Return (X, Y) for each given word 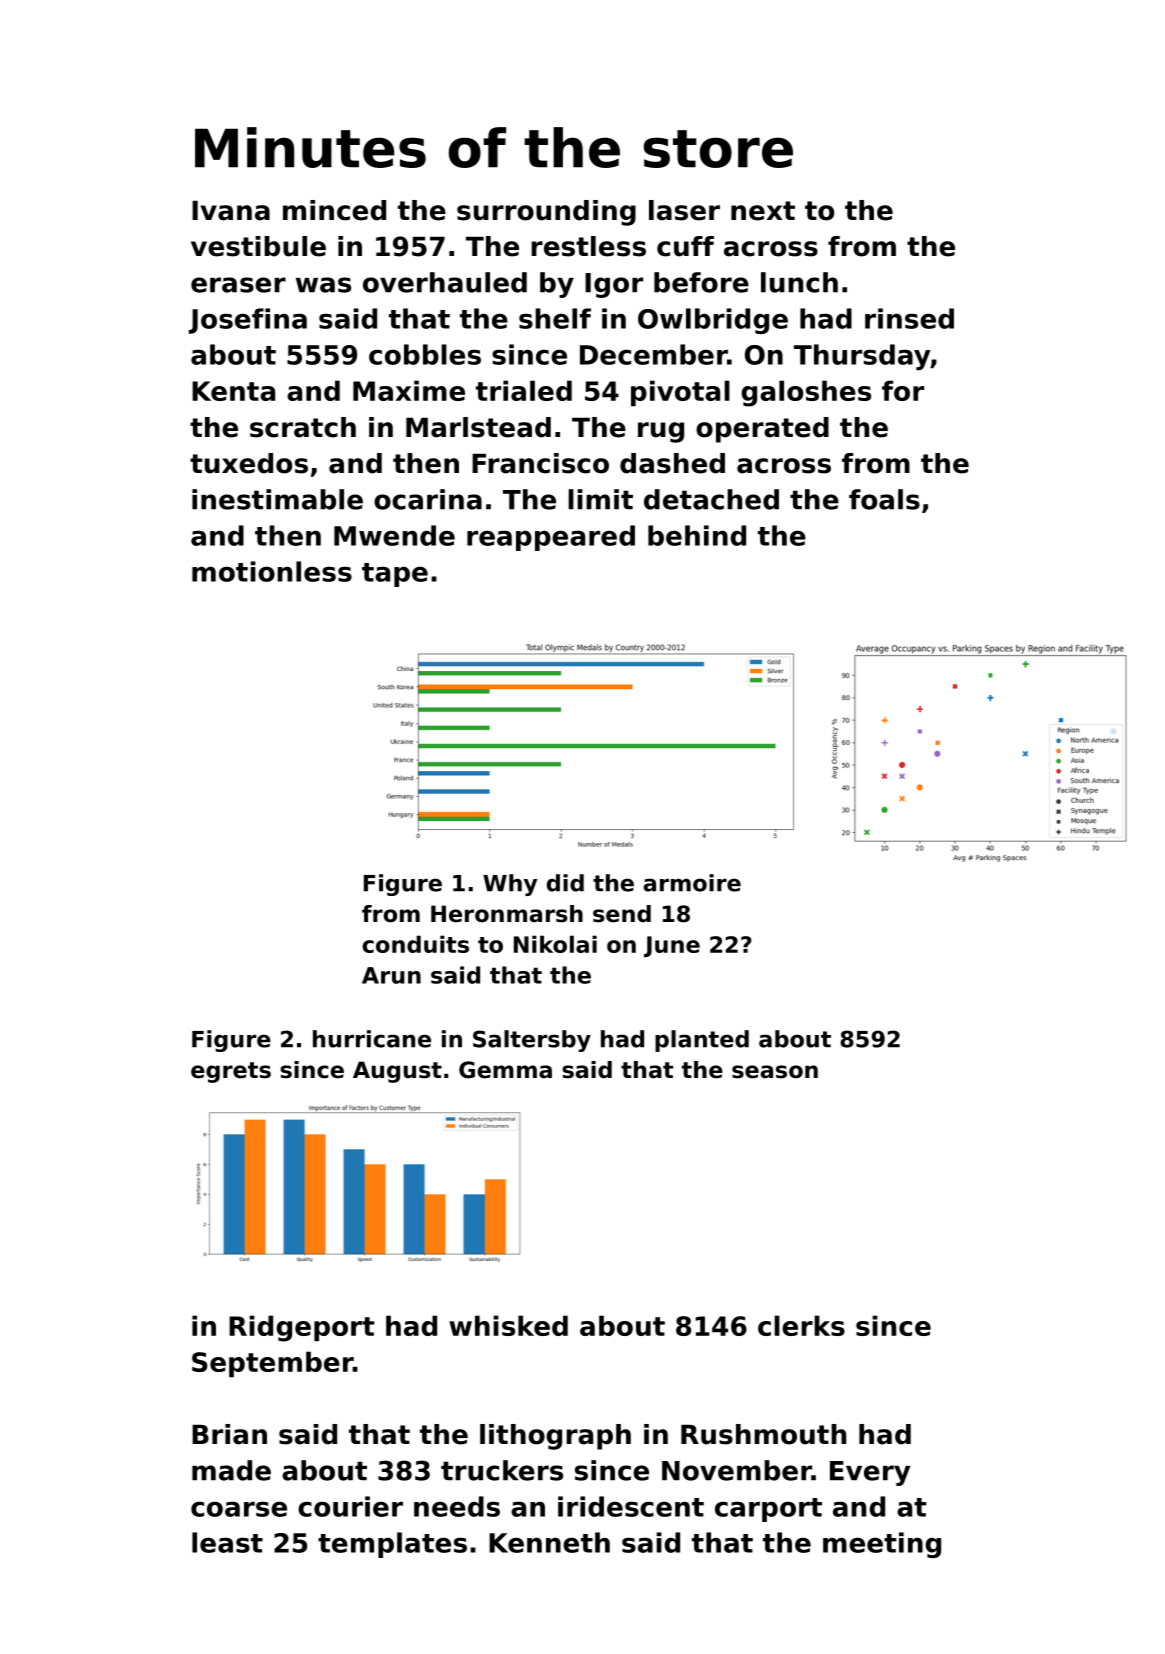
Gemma (505, 1070)
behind (697, 535)
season (775, 1072)
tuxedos (249, 463)
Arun (391, 975)
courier (350, 1506)
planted (702, 1041)
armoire (692, 883)
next (763, 211)
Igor (614, 285)
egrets (231, 1072)
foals (884, 499)
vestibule (258, 246)
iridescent (631, 1506)
